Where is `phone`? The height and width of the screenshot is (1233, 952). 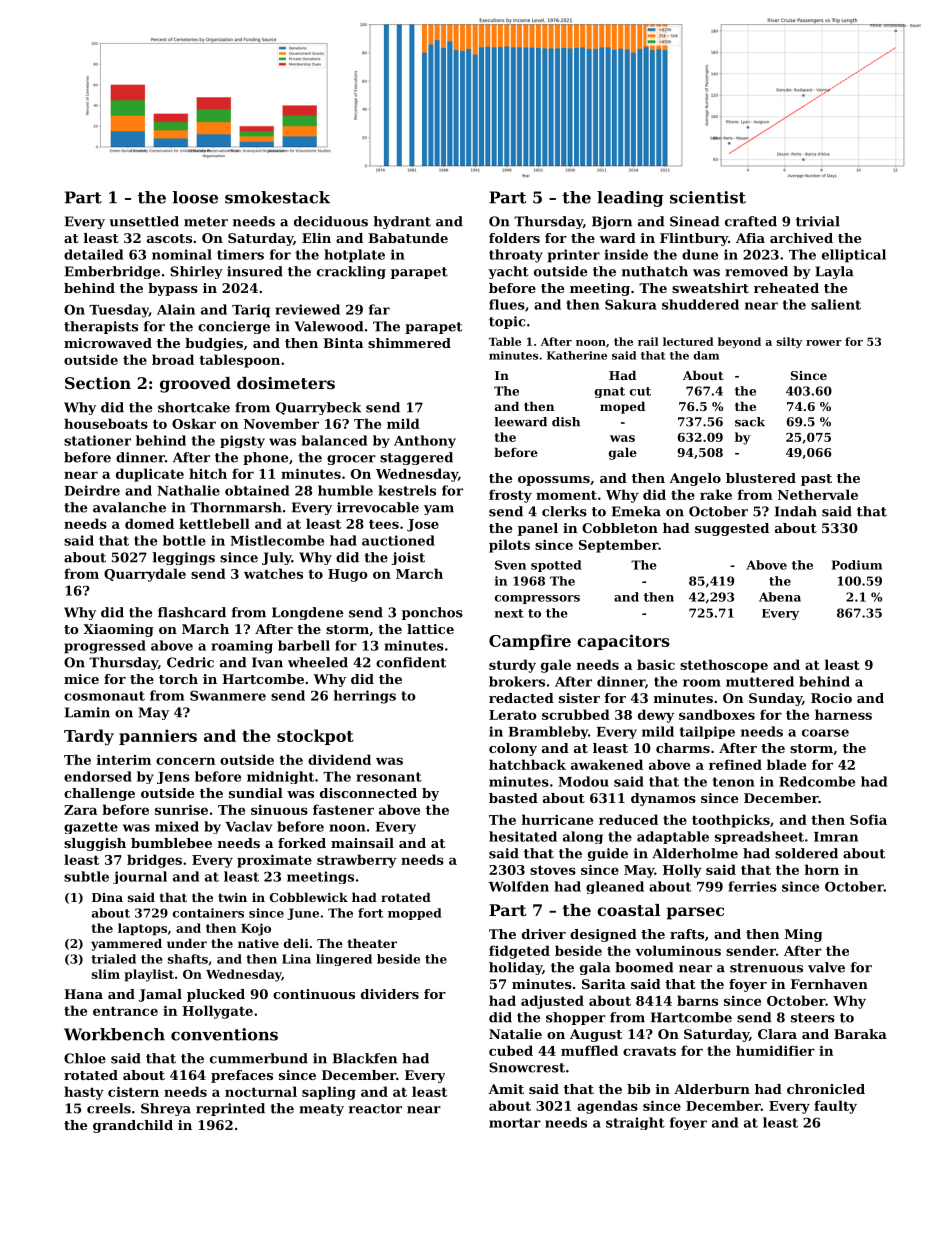 phone is located at coordinates (265, 458).
